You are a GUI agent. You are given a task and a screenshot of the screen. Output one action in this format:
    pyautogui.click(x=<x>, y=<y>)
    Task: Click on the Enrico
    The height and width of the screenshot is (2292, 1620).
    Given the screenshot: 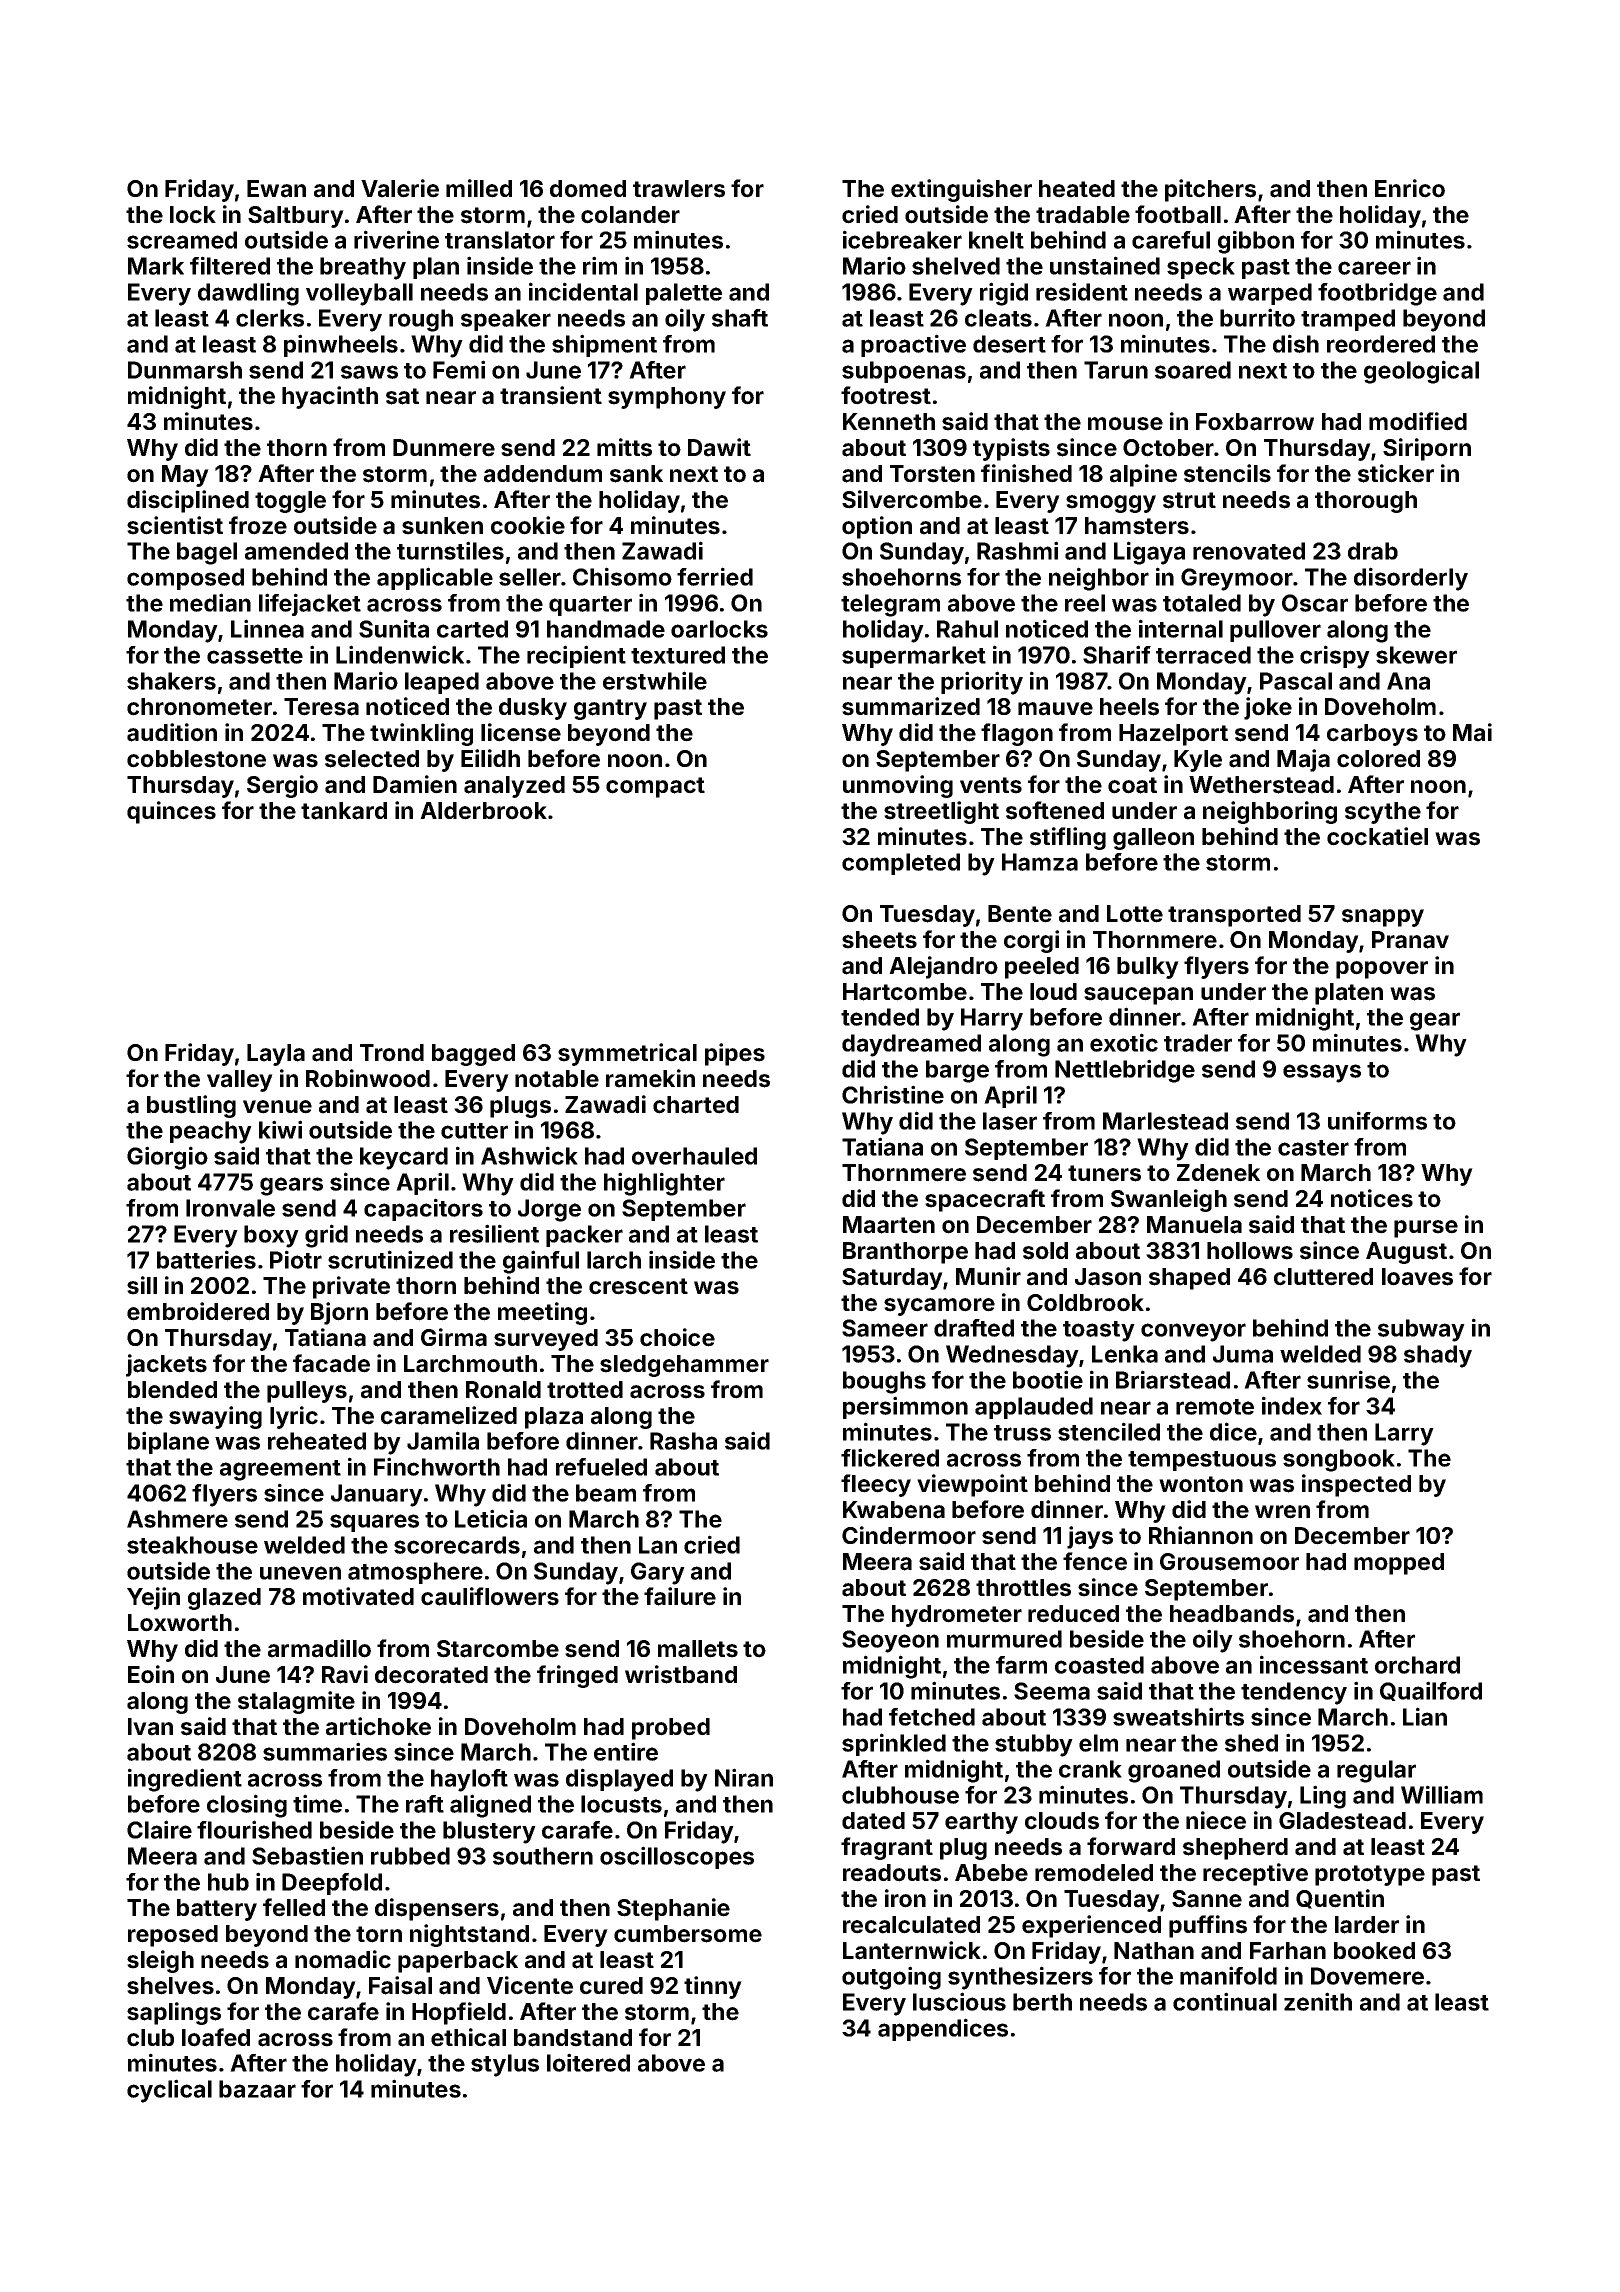 What is the action you would take?
    pyautogui.click(x=1410, y=188)
